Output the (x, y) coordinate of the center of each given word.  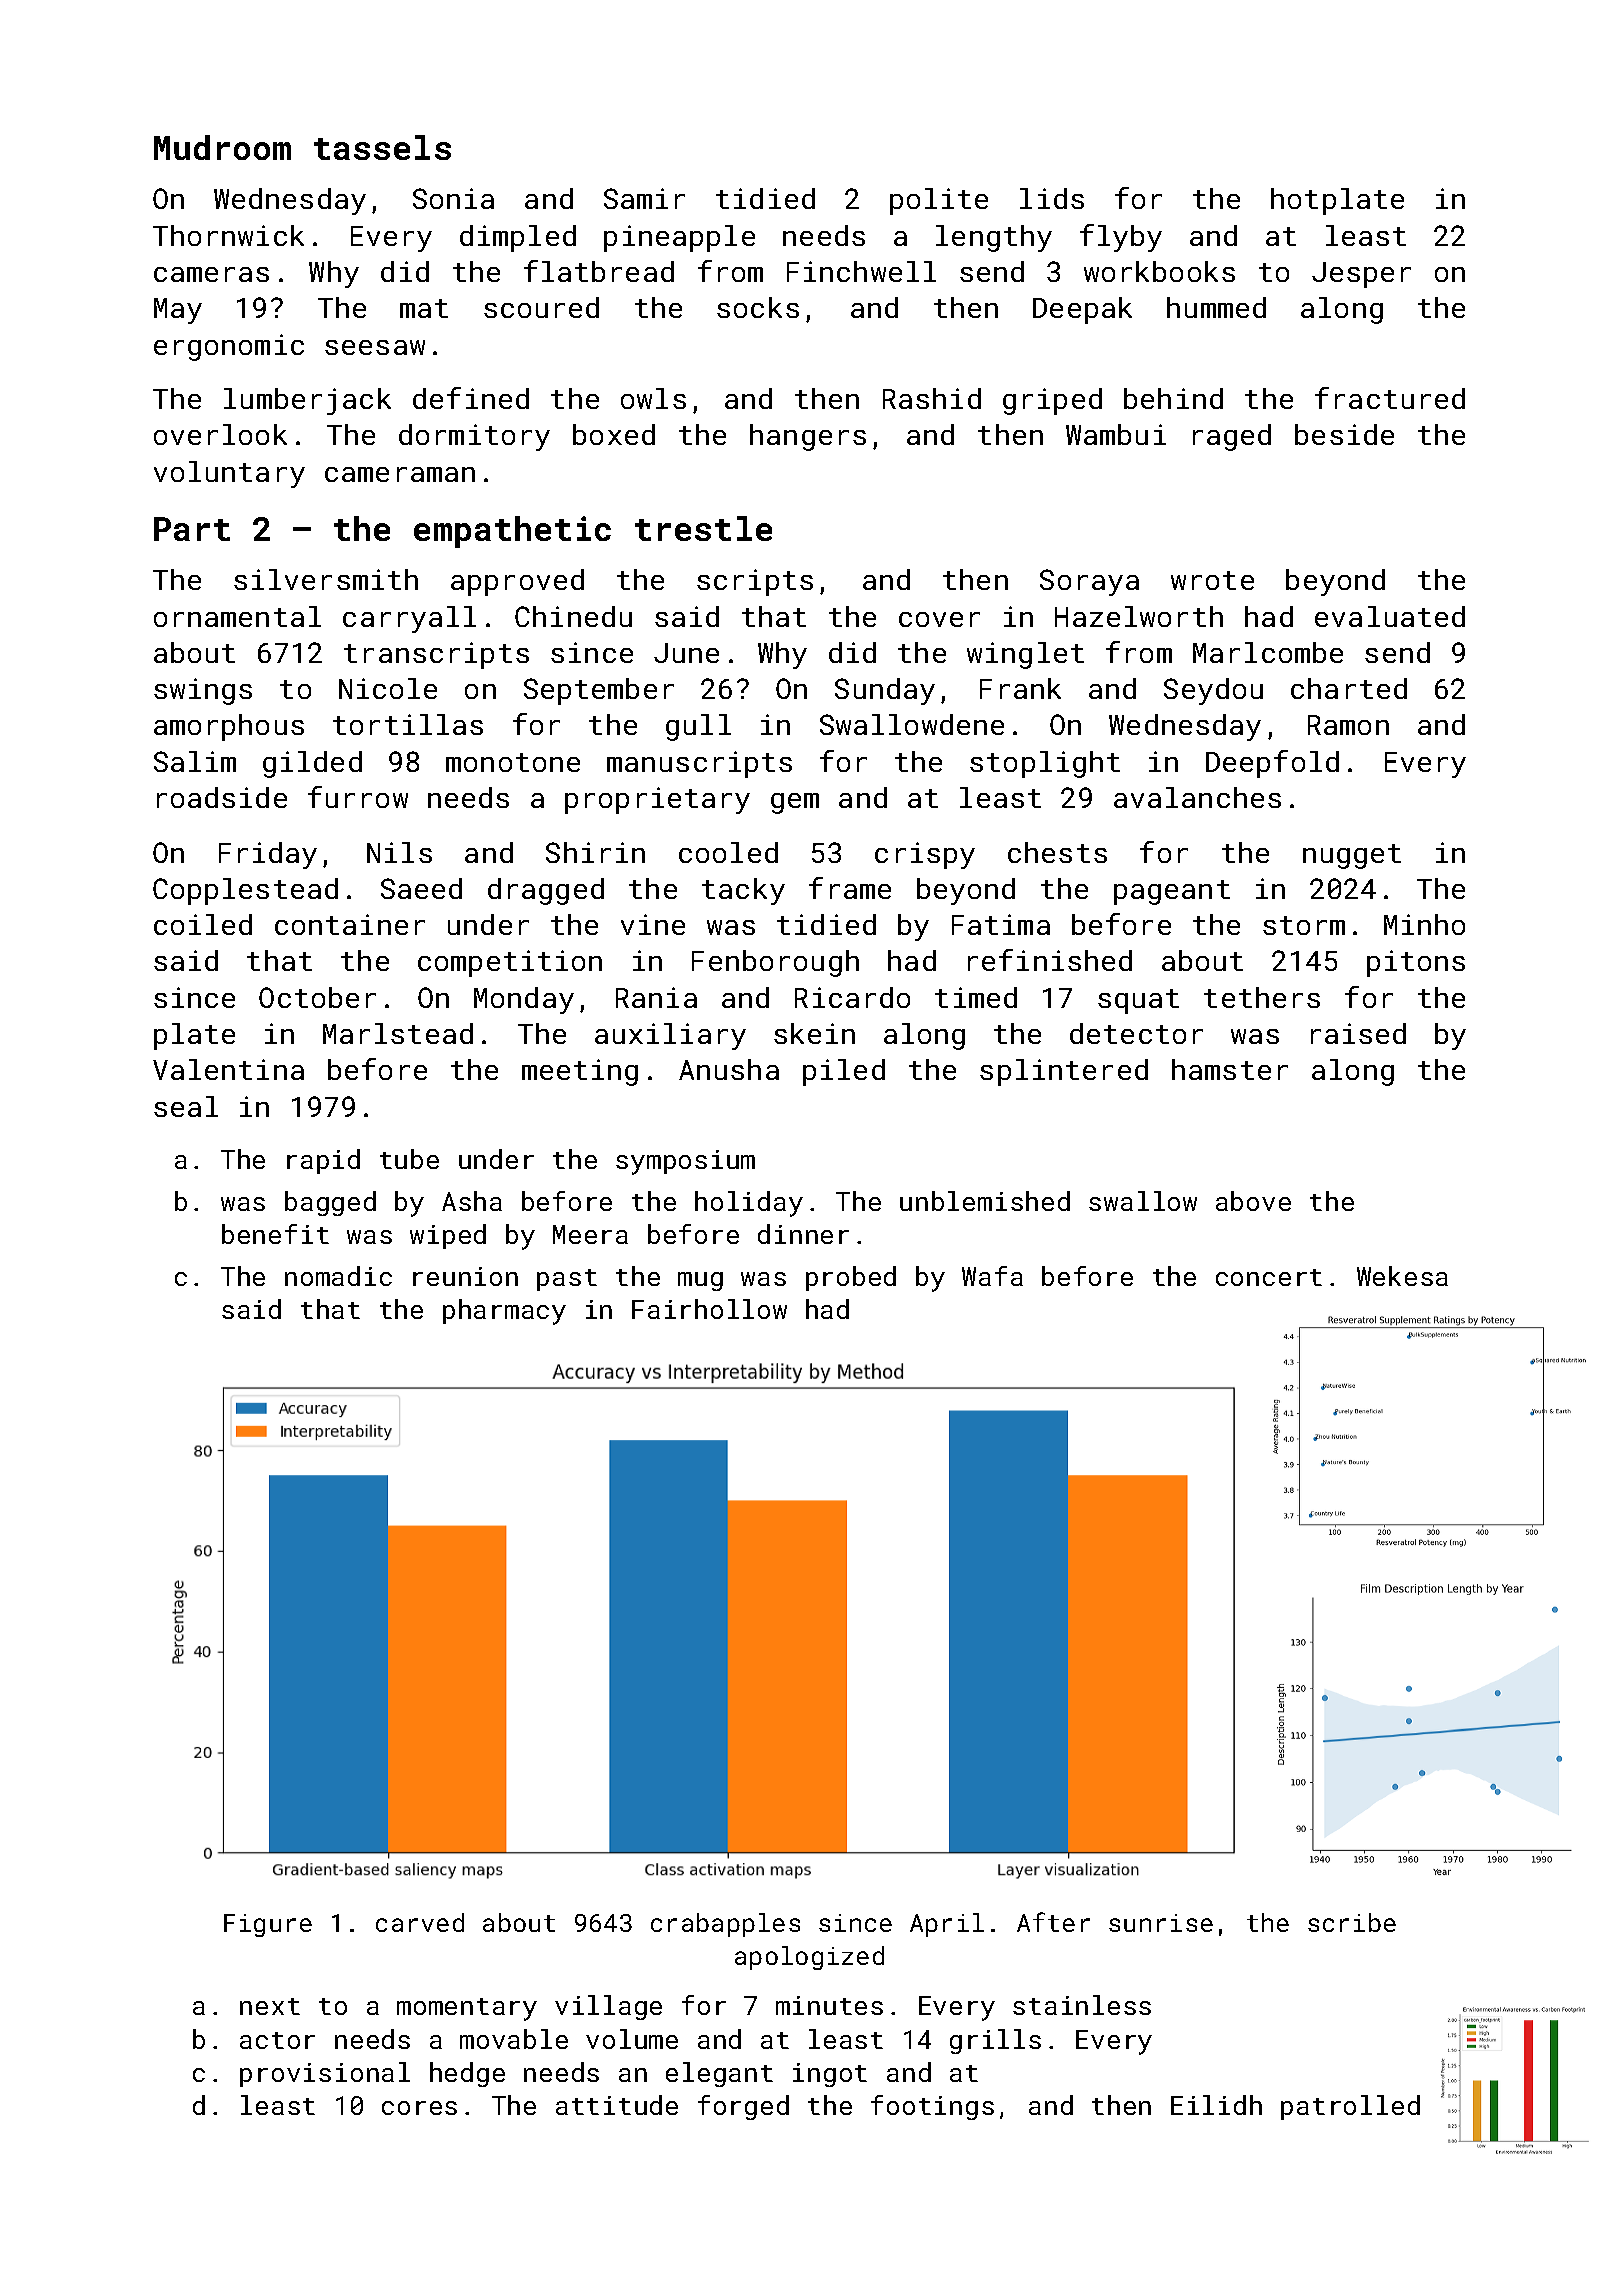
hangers (808, 437)
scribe (1352, 1922)
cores (419, 2108)
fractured (1390, 398)
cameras (211, 274)
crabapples (725, 1925)
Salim (195, 761)
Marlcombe (1268, 652)
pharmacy (504, 1312)
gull (698, 727)
